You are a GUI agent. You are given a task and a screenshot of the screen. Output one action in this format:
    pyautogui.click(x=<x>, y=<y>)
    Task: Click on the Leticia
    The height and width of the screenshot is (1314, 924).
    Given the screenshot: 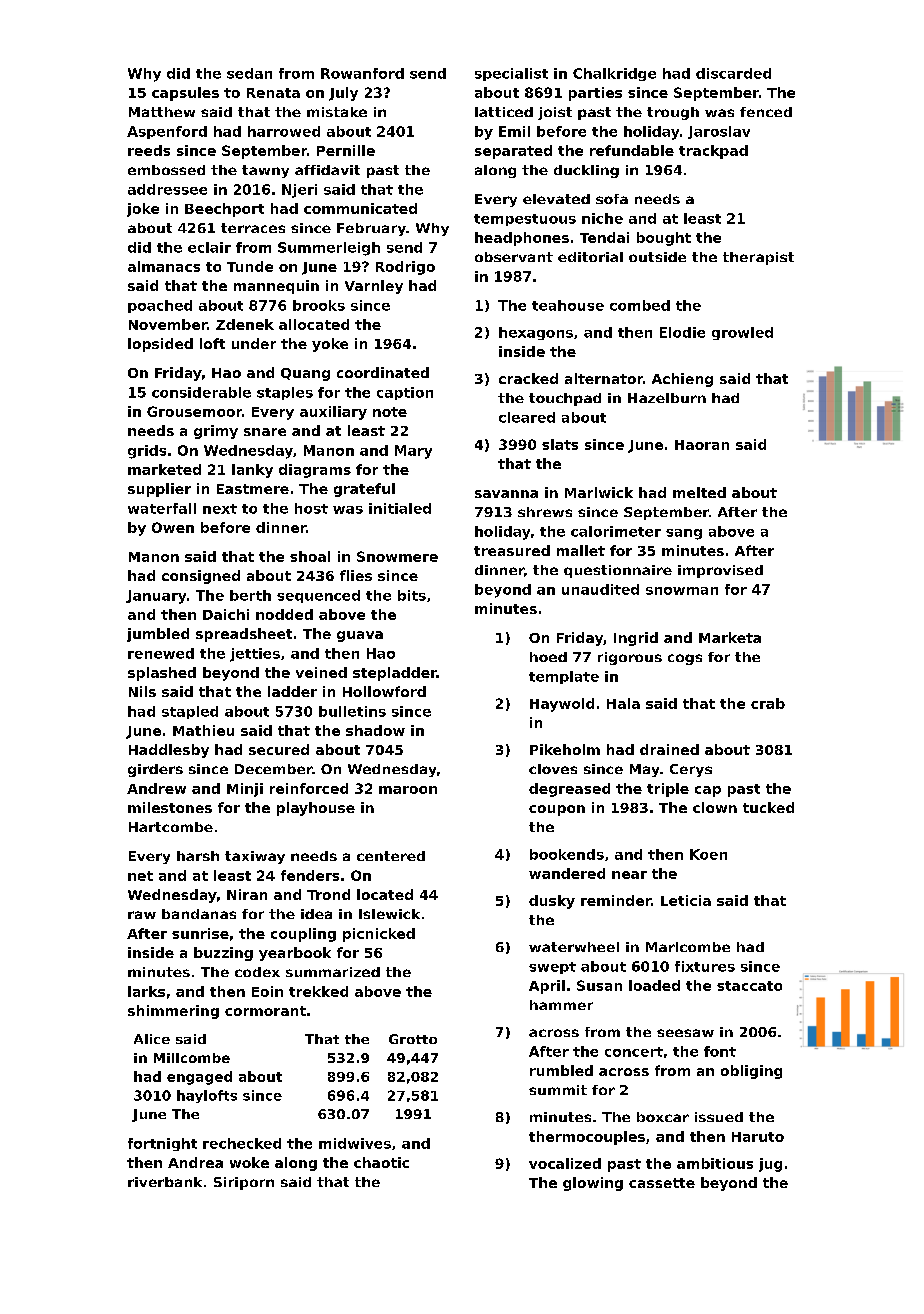 What is the action you would take?
    pyautogui.click(x=686, y=900)
